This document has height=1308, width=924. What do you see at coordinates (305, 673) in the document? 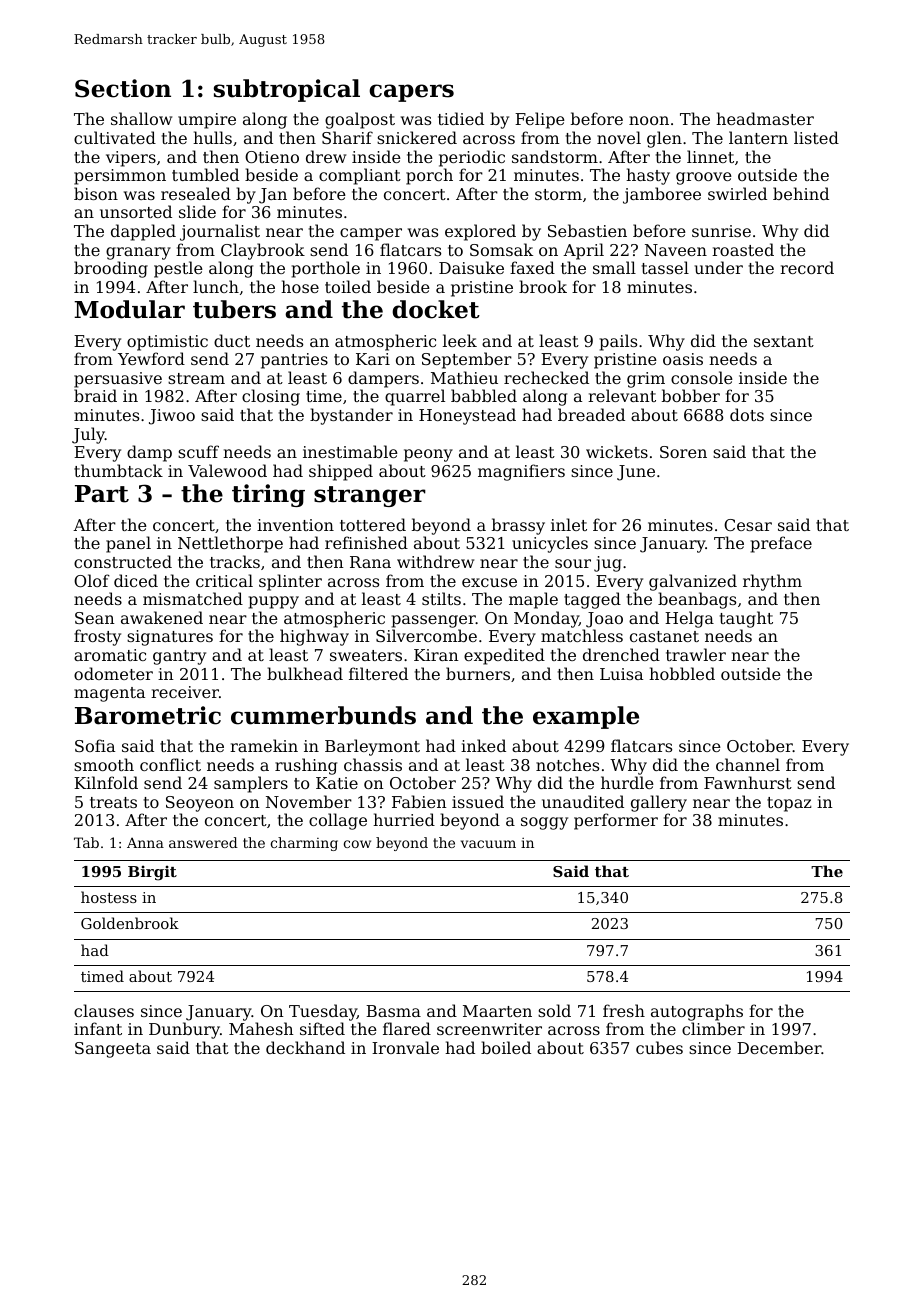
I see `bulkhead` at bounding box center [305, 673].
